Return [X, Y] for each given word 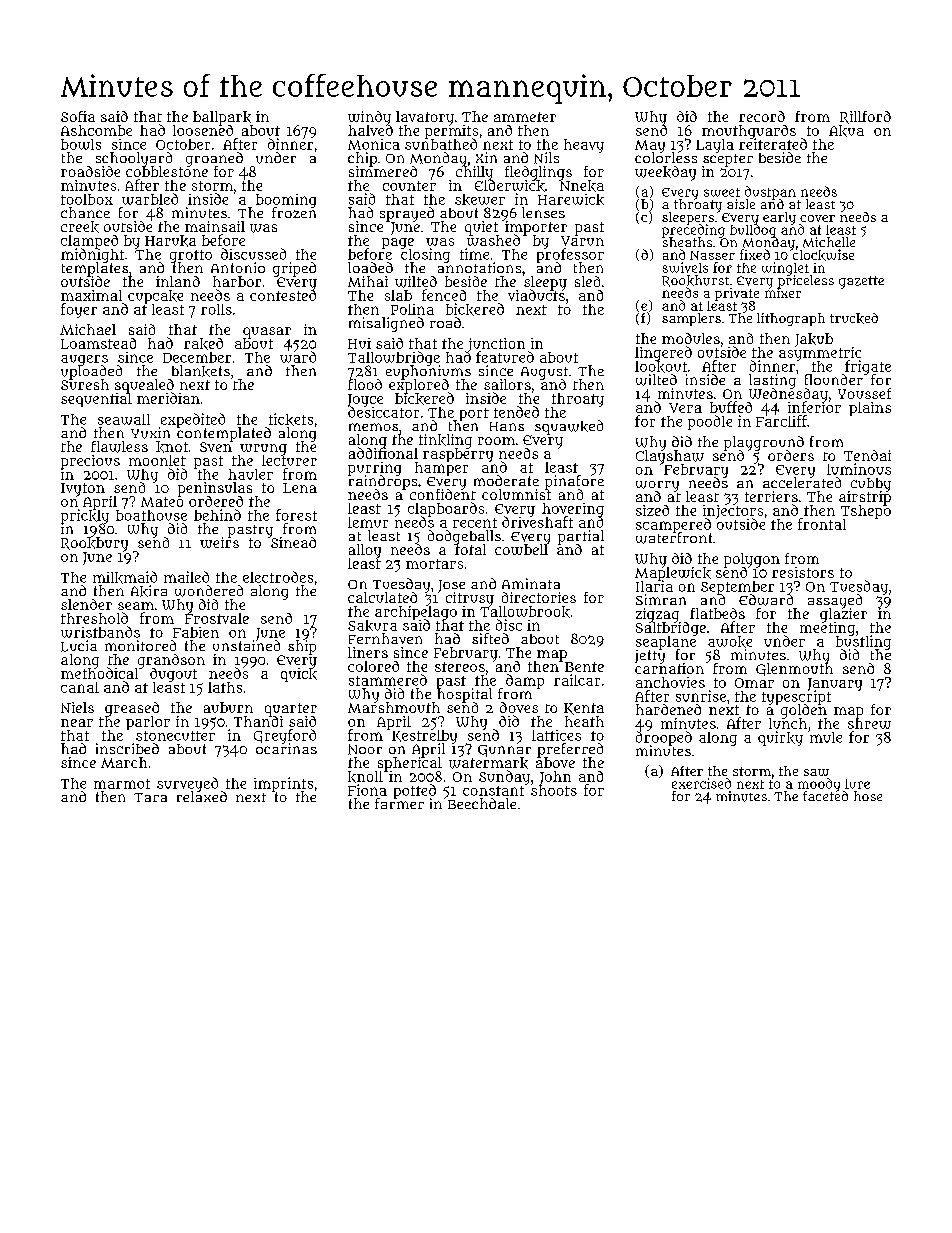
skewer [480, 199]
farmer [399, 803]
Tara [150, 797]
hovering [573, 510]
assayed [835, 601]
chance [85, 212]
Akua [846, 131]
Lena [300, 488]
